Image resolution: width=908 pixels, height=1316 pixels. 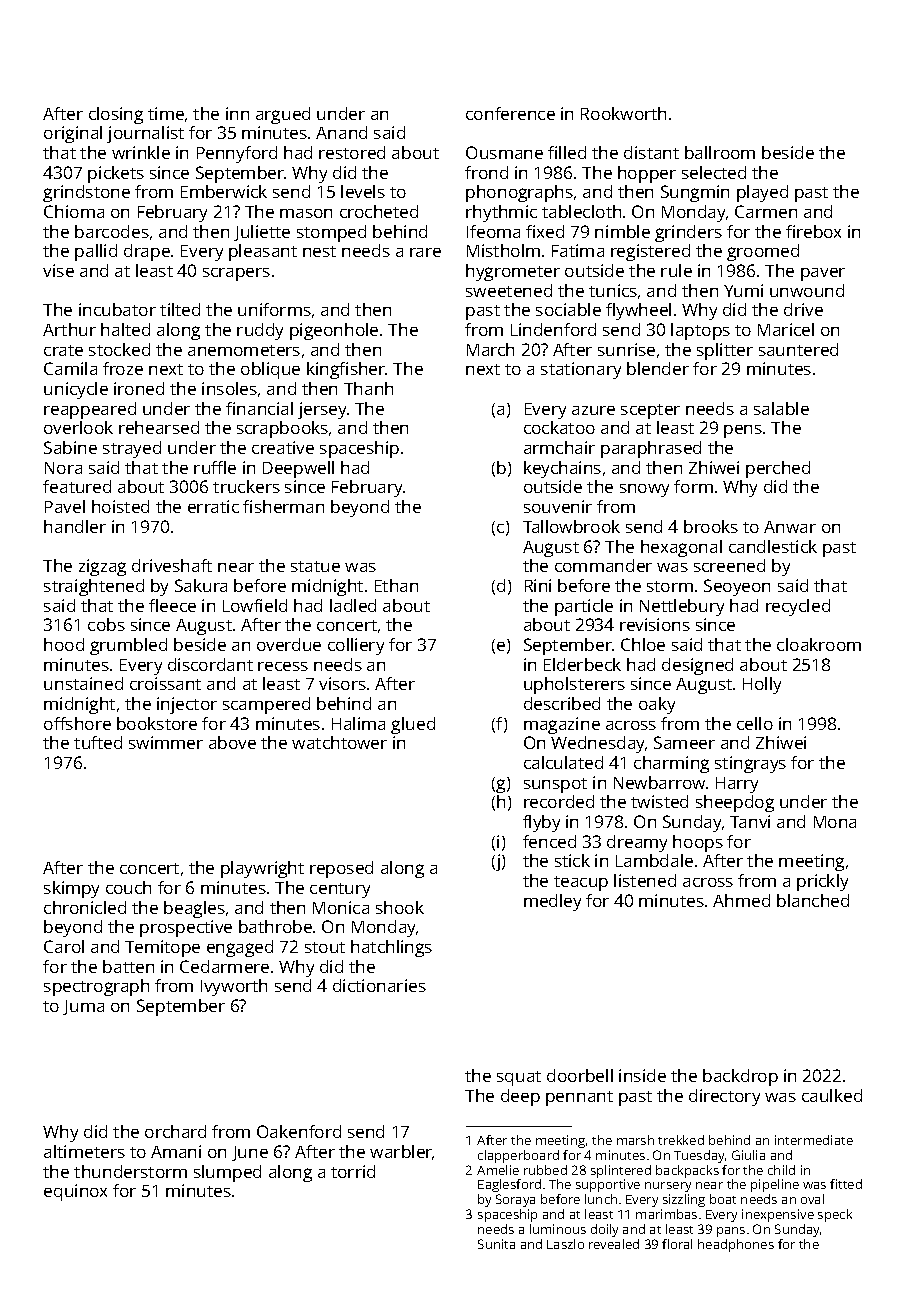 What do you see at coordinates (798, 607) in the screenshot?
I see `recycled` at bounding box center [798, 607].
